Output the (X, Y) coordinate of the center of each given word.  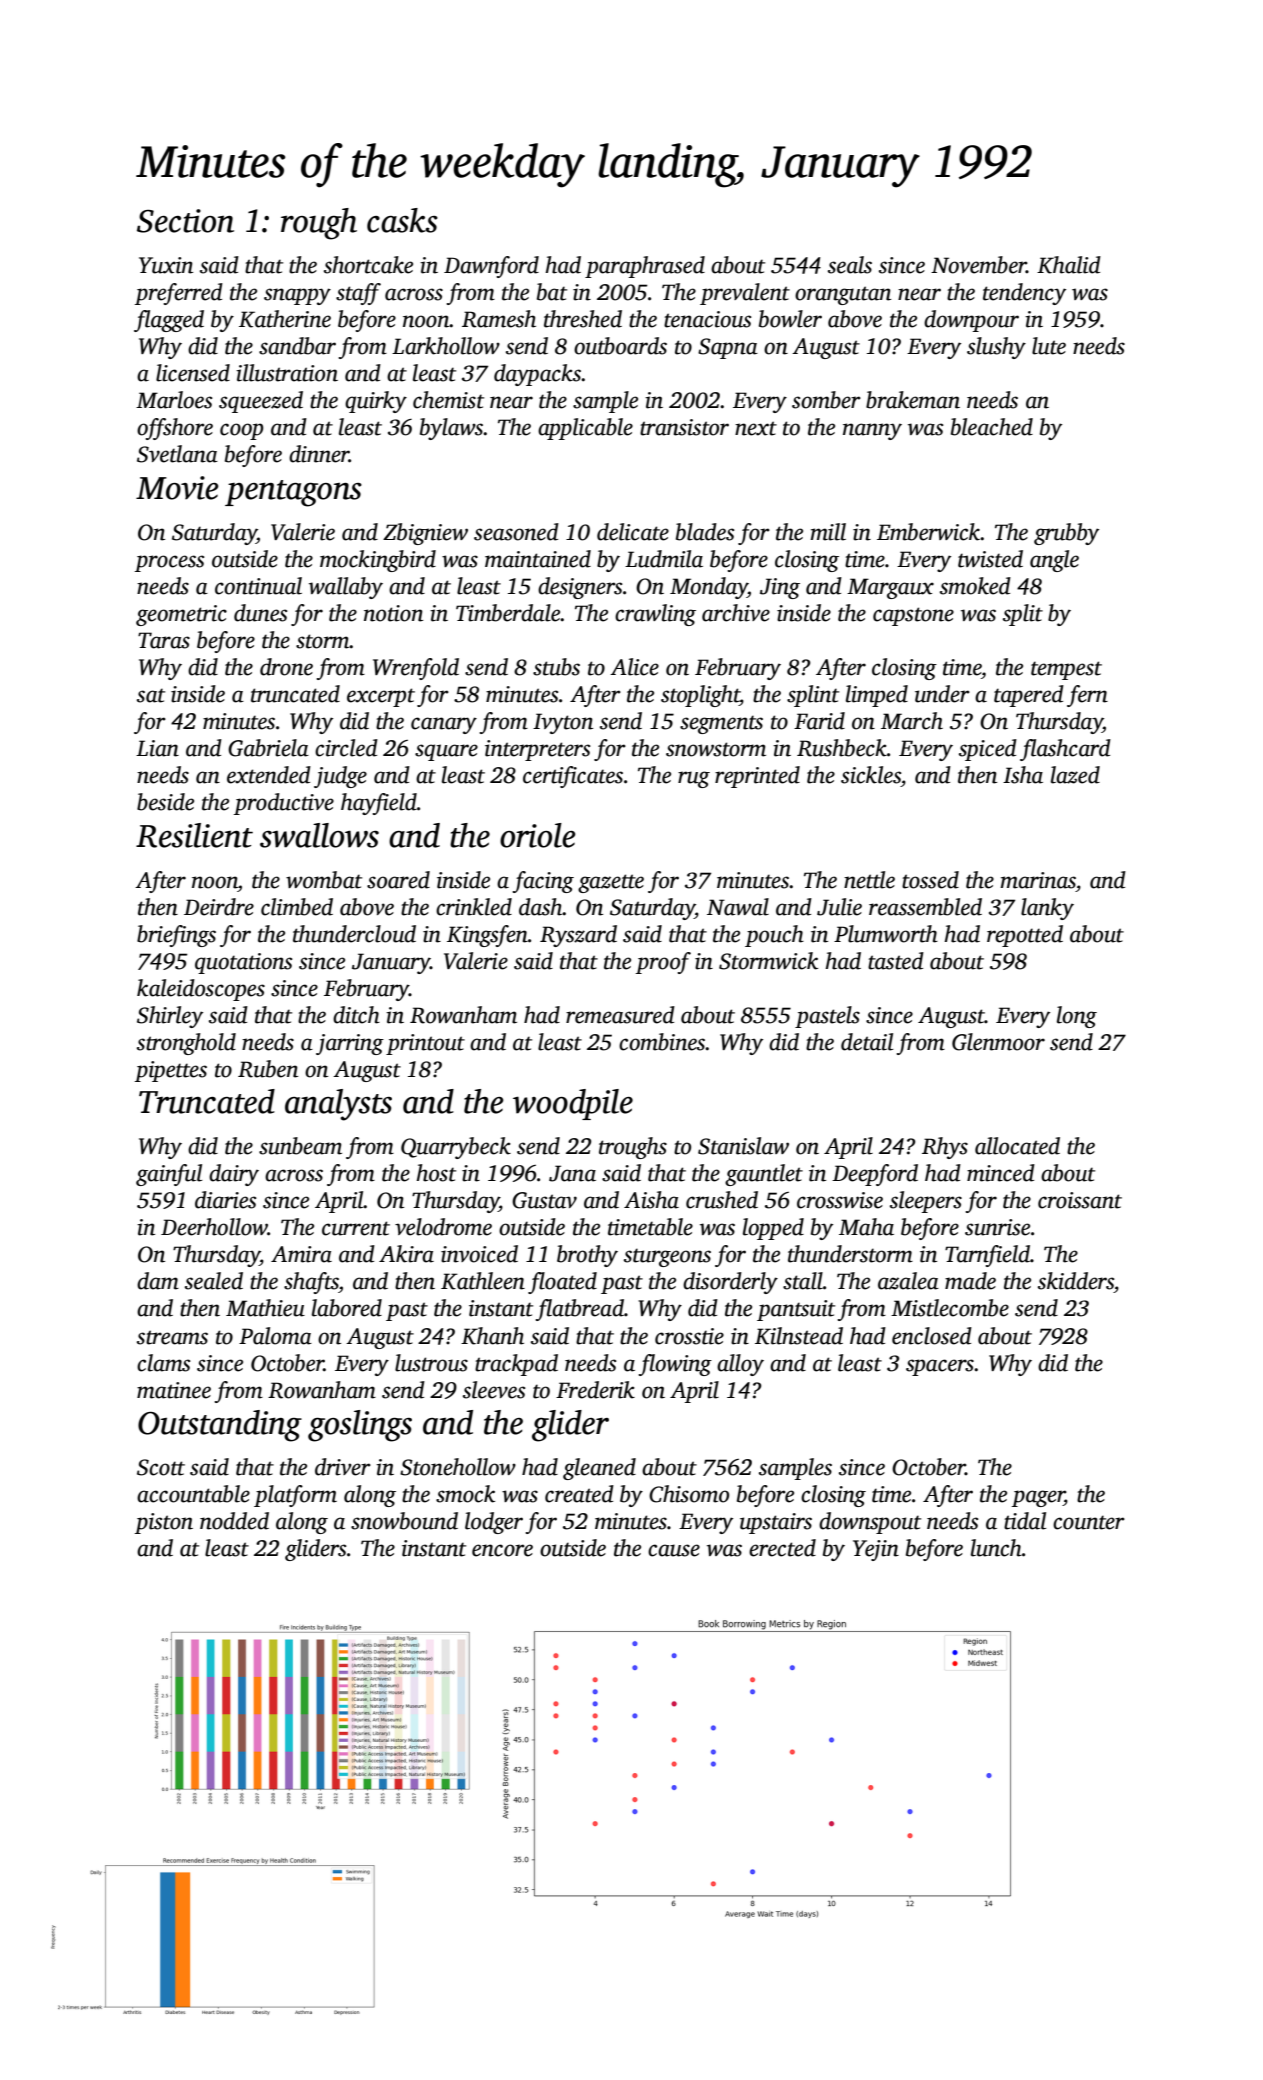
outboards (620, 346)
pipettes (171, 1071)
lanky (1047, 909)
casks (402, 220)
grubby (1066, 534)
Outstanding (220, 1426)
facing (543, 882)
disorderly (730, 1283)
